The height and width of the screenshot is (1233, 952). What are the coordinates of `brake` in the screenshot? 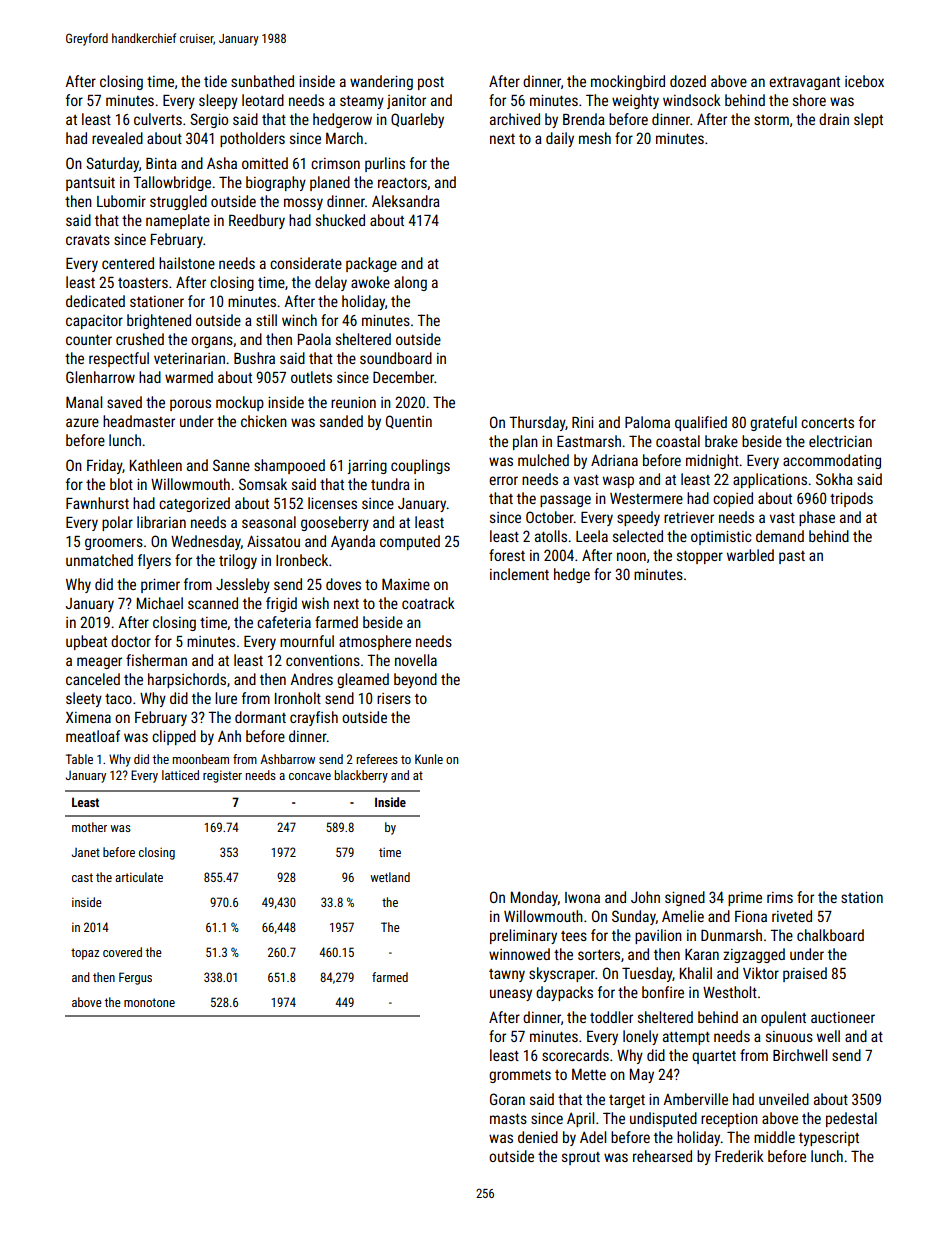 It's located at (721, 441).
